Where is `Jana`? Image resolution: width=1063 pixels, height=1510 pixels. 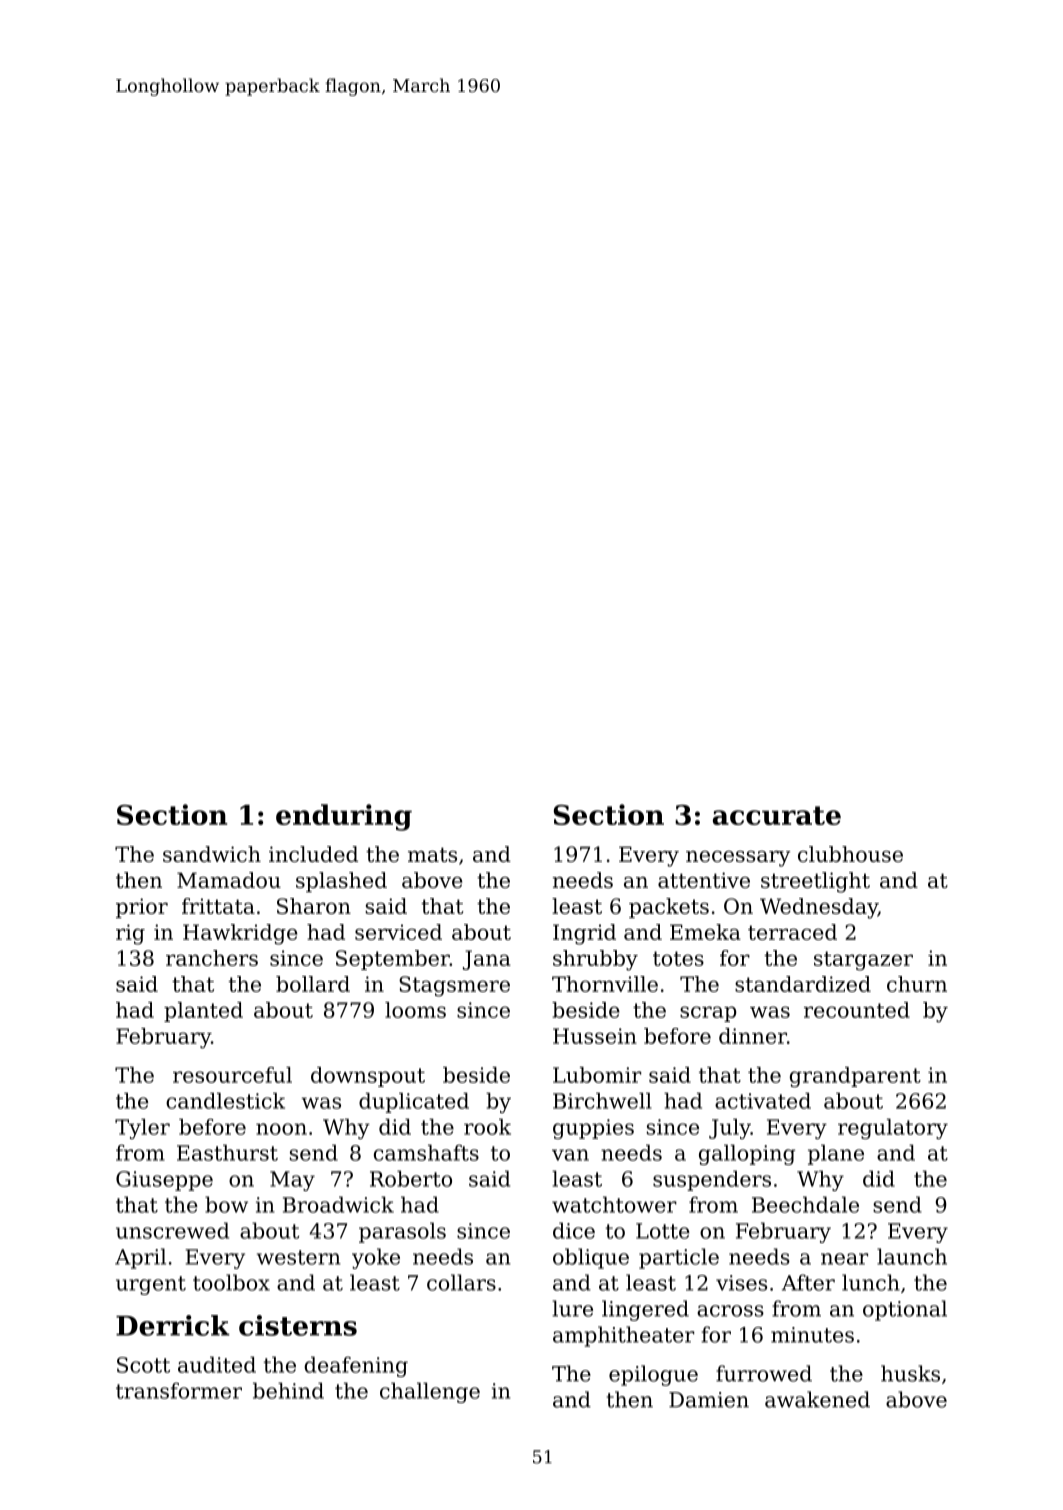
Jana is located at coordinates (487, 960).
